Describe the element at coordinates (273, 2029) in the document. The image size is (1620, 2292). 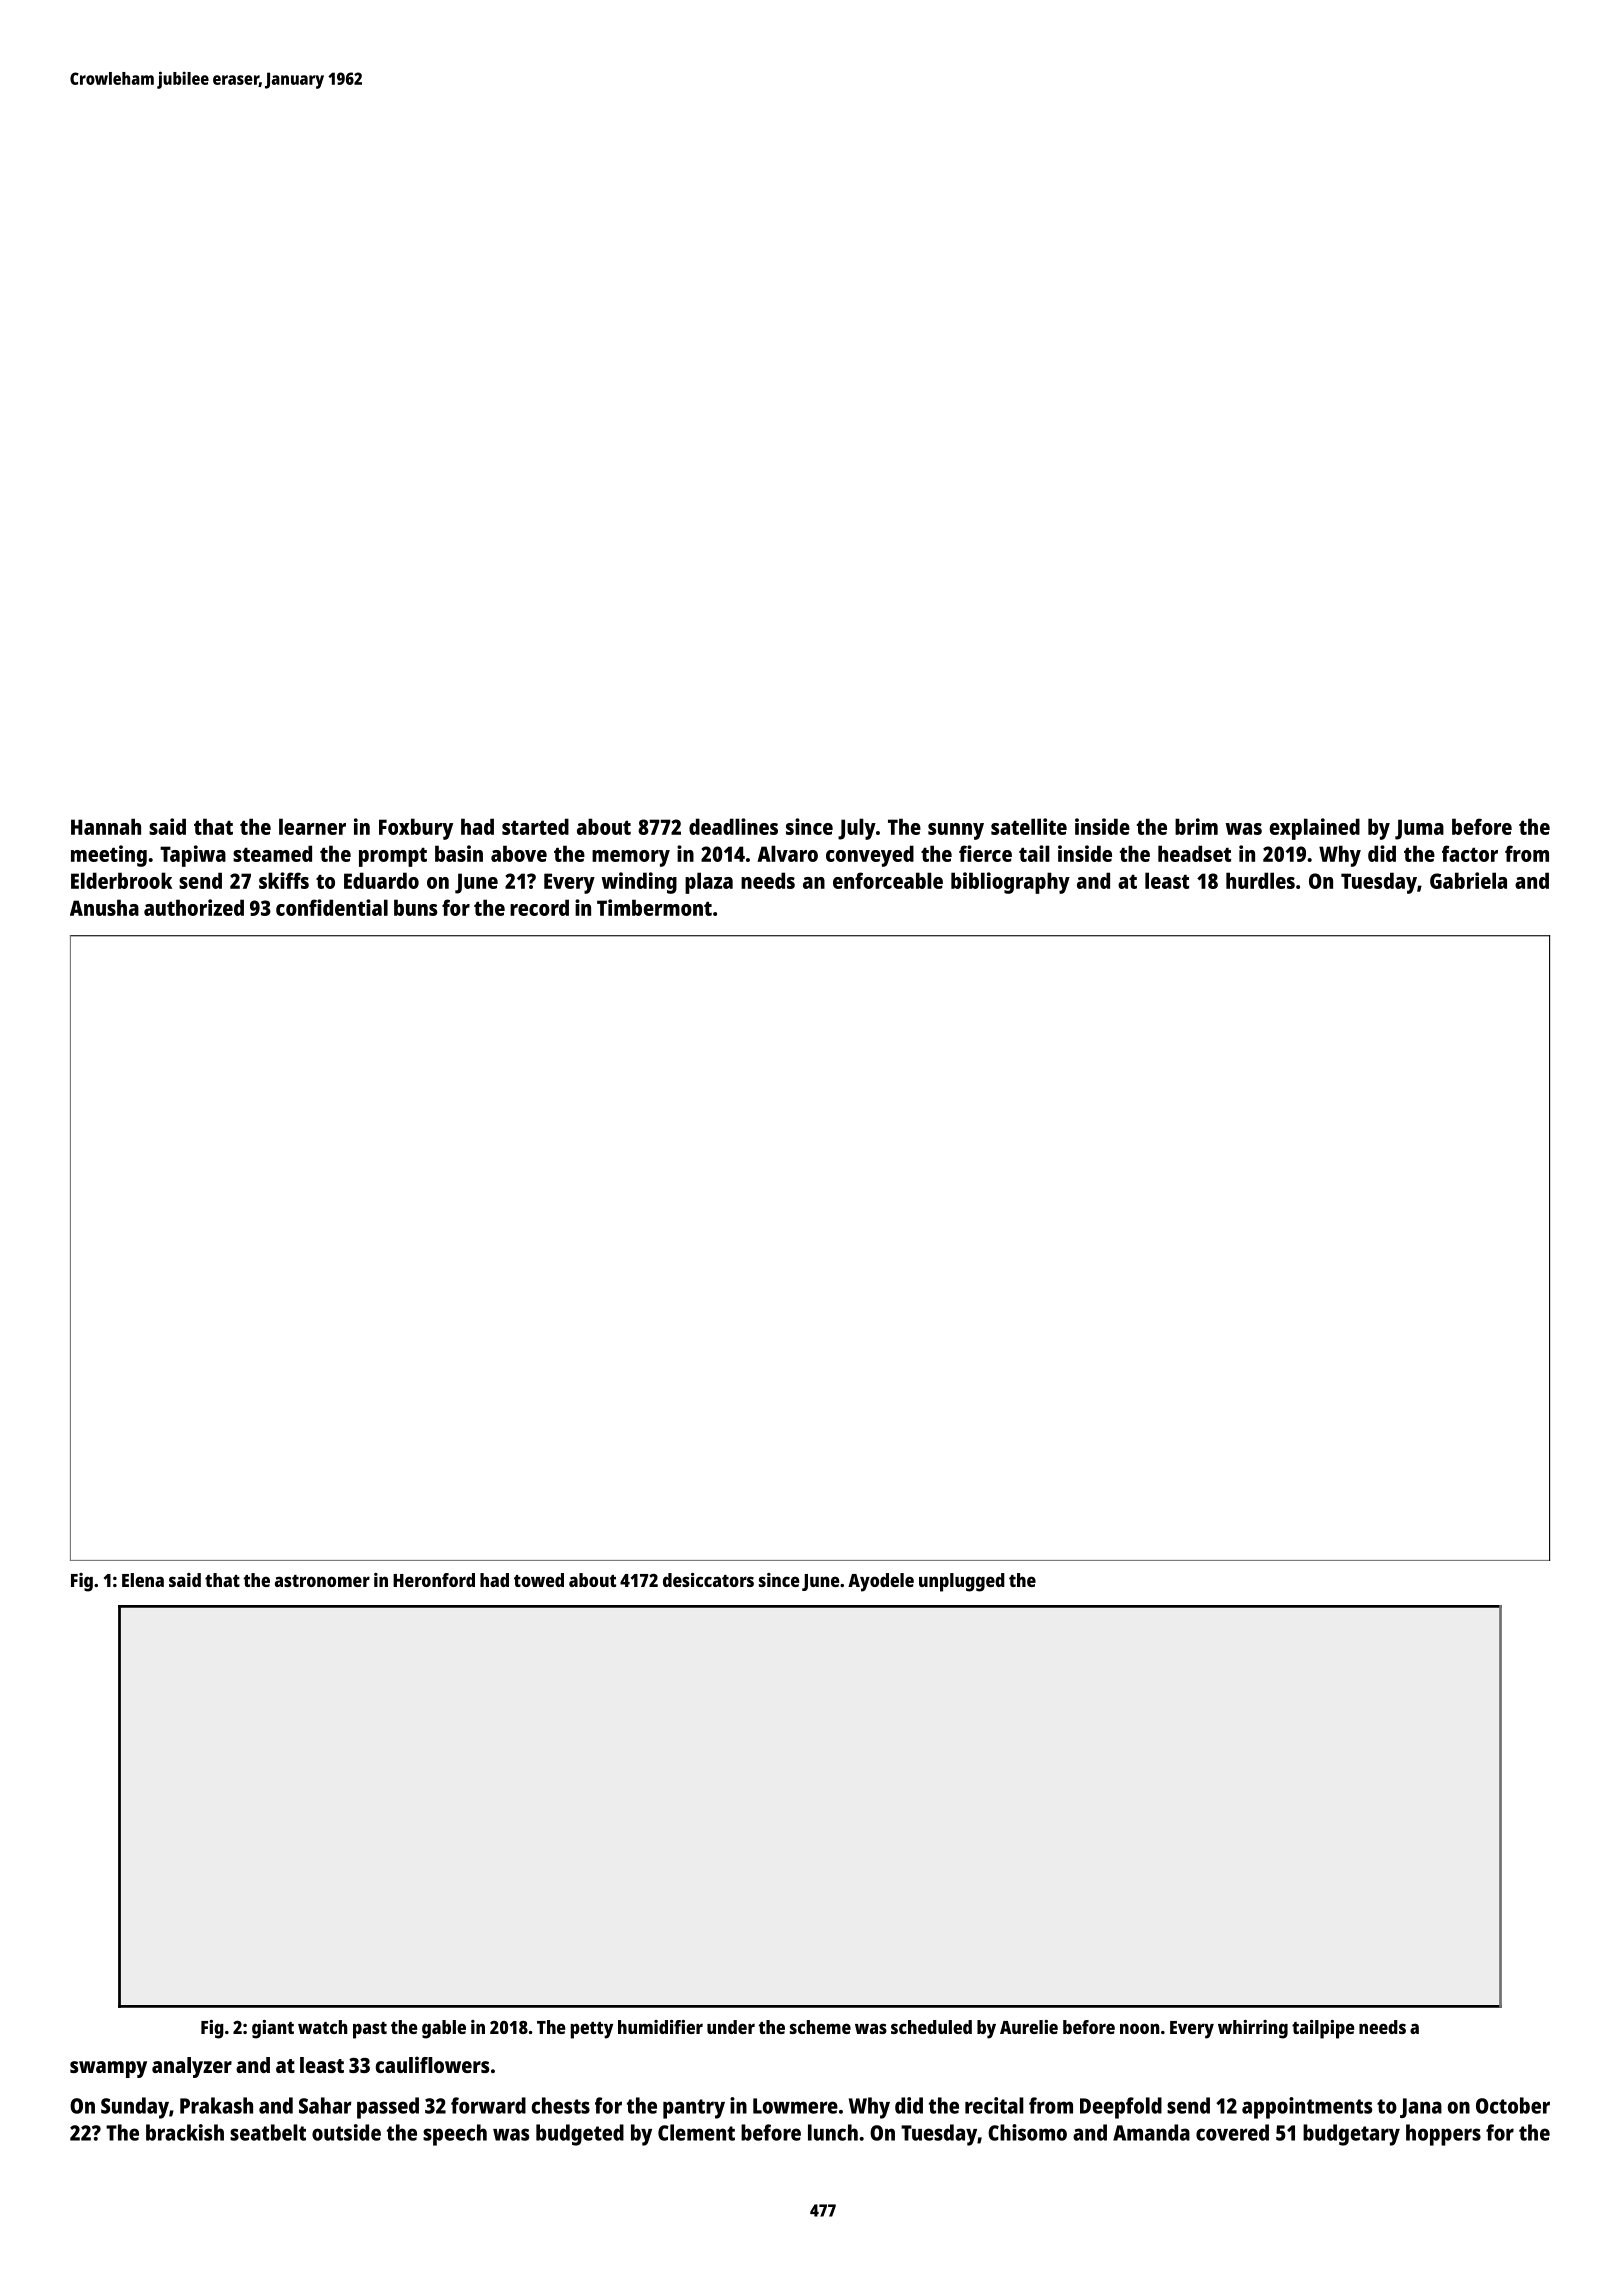
I see `giant` at that location.
